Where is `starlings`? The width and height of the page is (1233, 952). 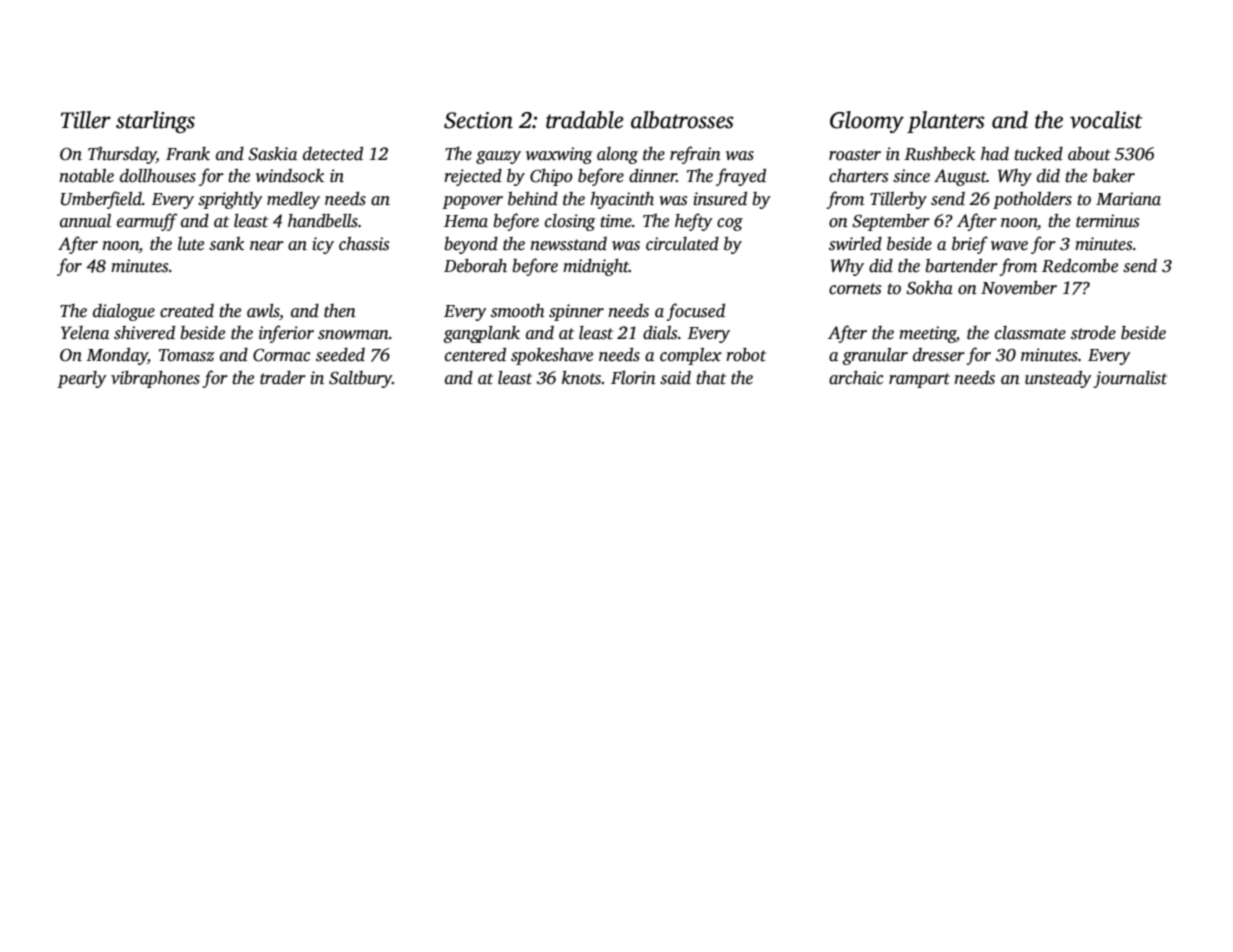 starlings is located at coordinates (155, 122).
